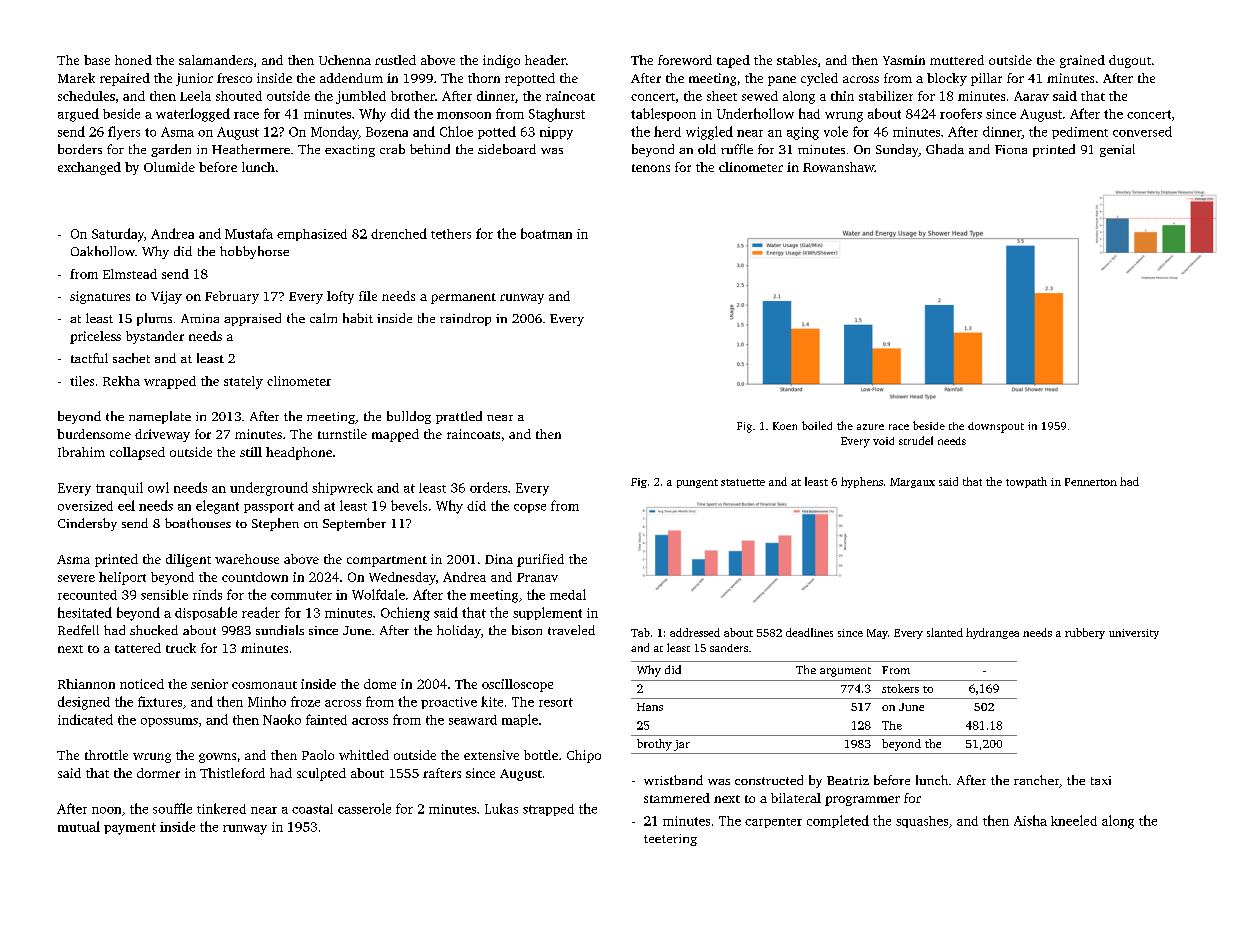 The image size is (1233, 952). What do you see at coordinates (368, 296) in the page?
I see `file` at bounding box center [368, 296].
